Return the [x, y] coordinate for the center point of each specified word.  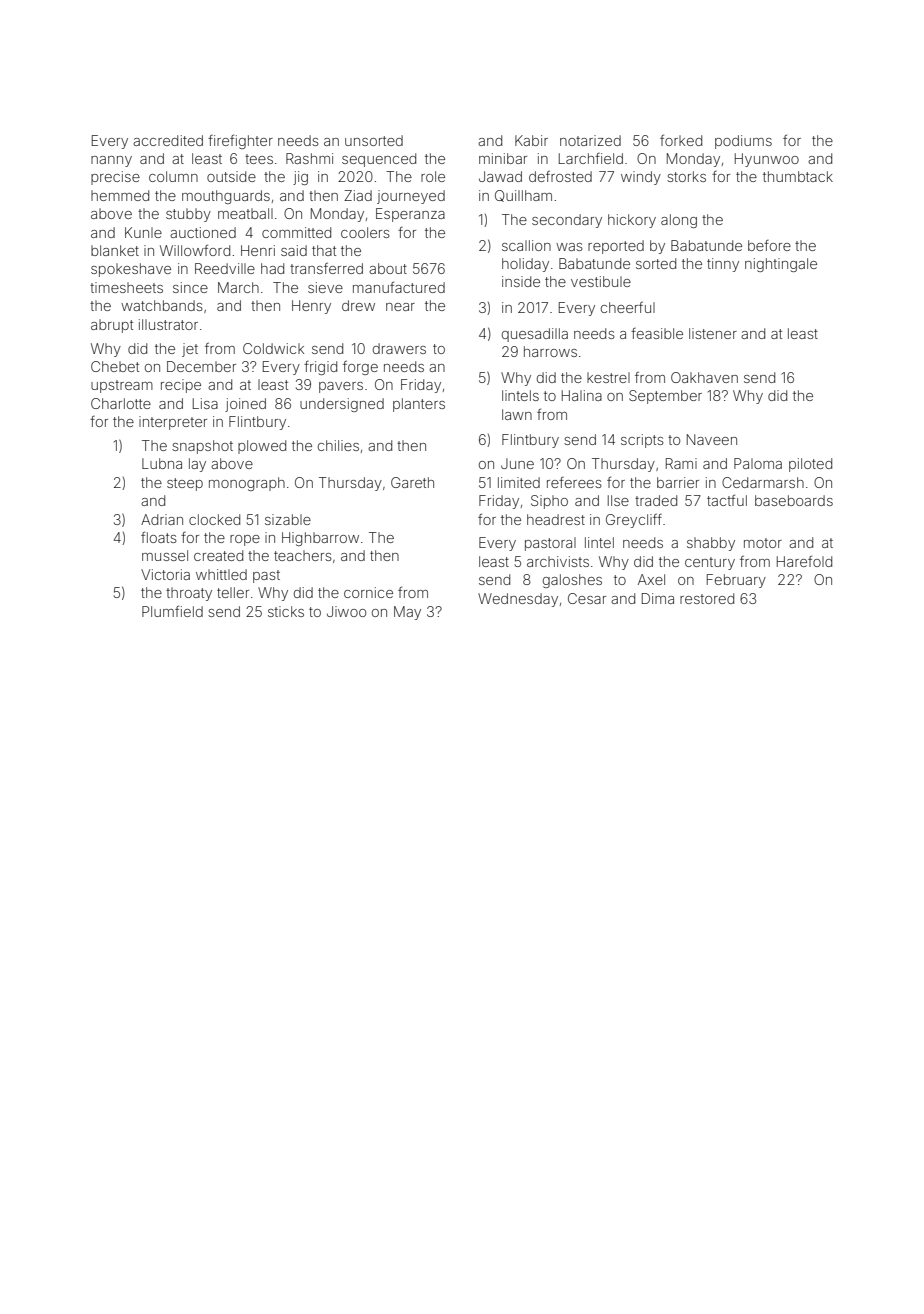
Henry [311, 307]
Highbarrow [320, 539]
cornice [368, 592]
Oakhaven [704, 377]
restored [707, 598]
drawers [399, 348]
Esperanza [410, 215]
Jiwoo [346, 611]
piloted [810, 465]
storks [686, 176]
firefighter [240, 141]
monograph [247, 484]
